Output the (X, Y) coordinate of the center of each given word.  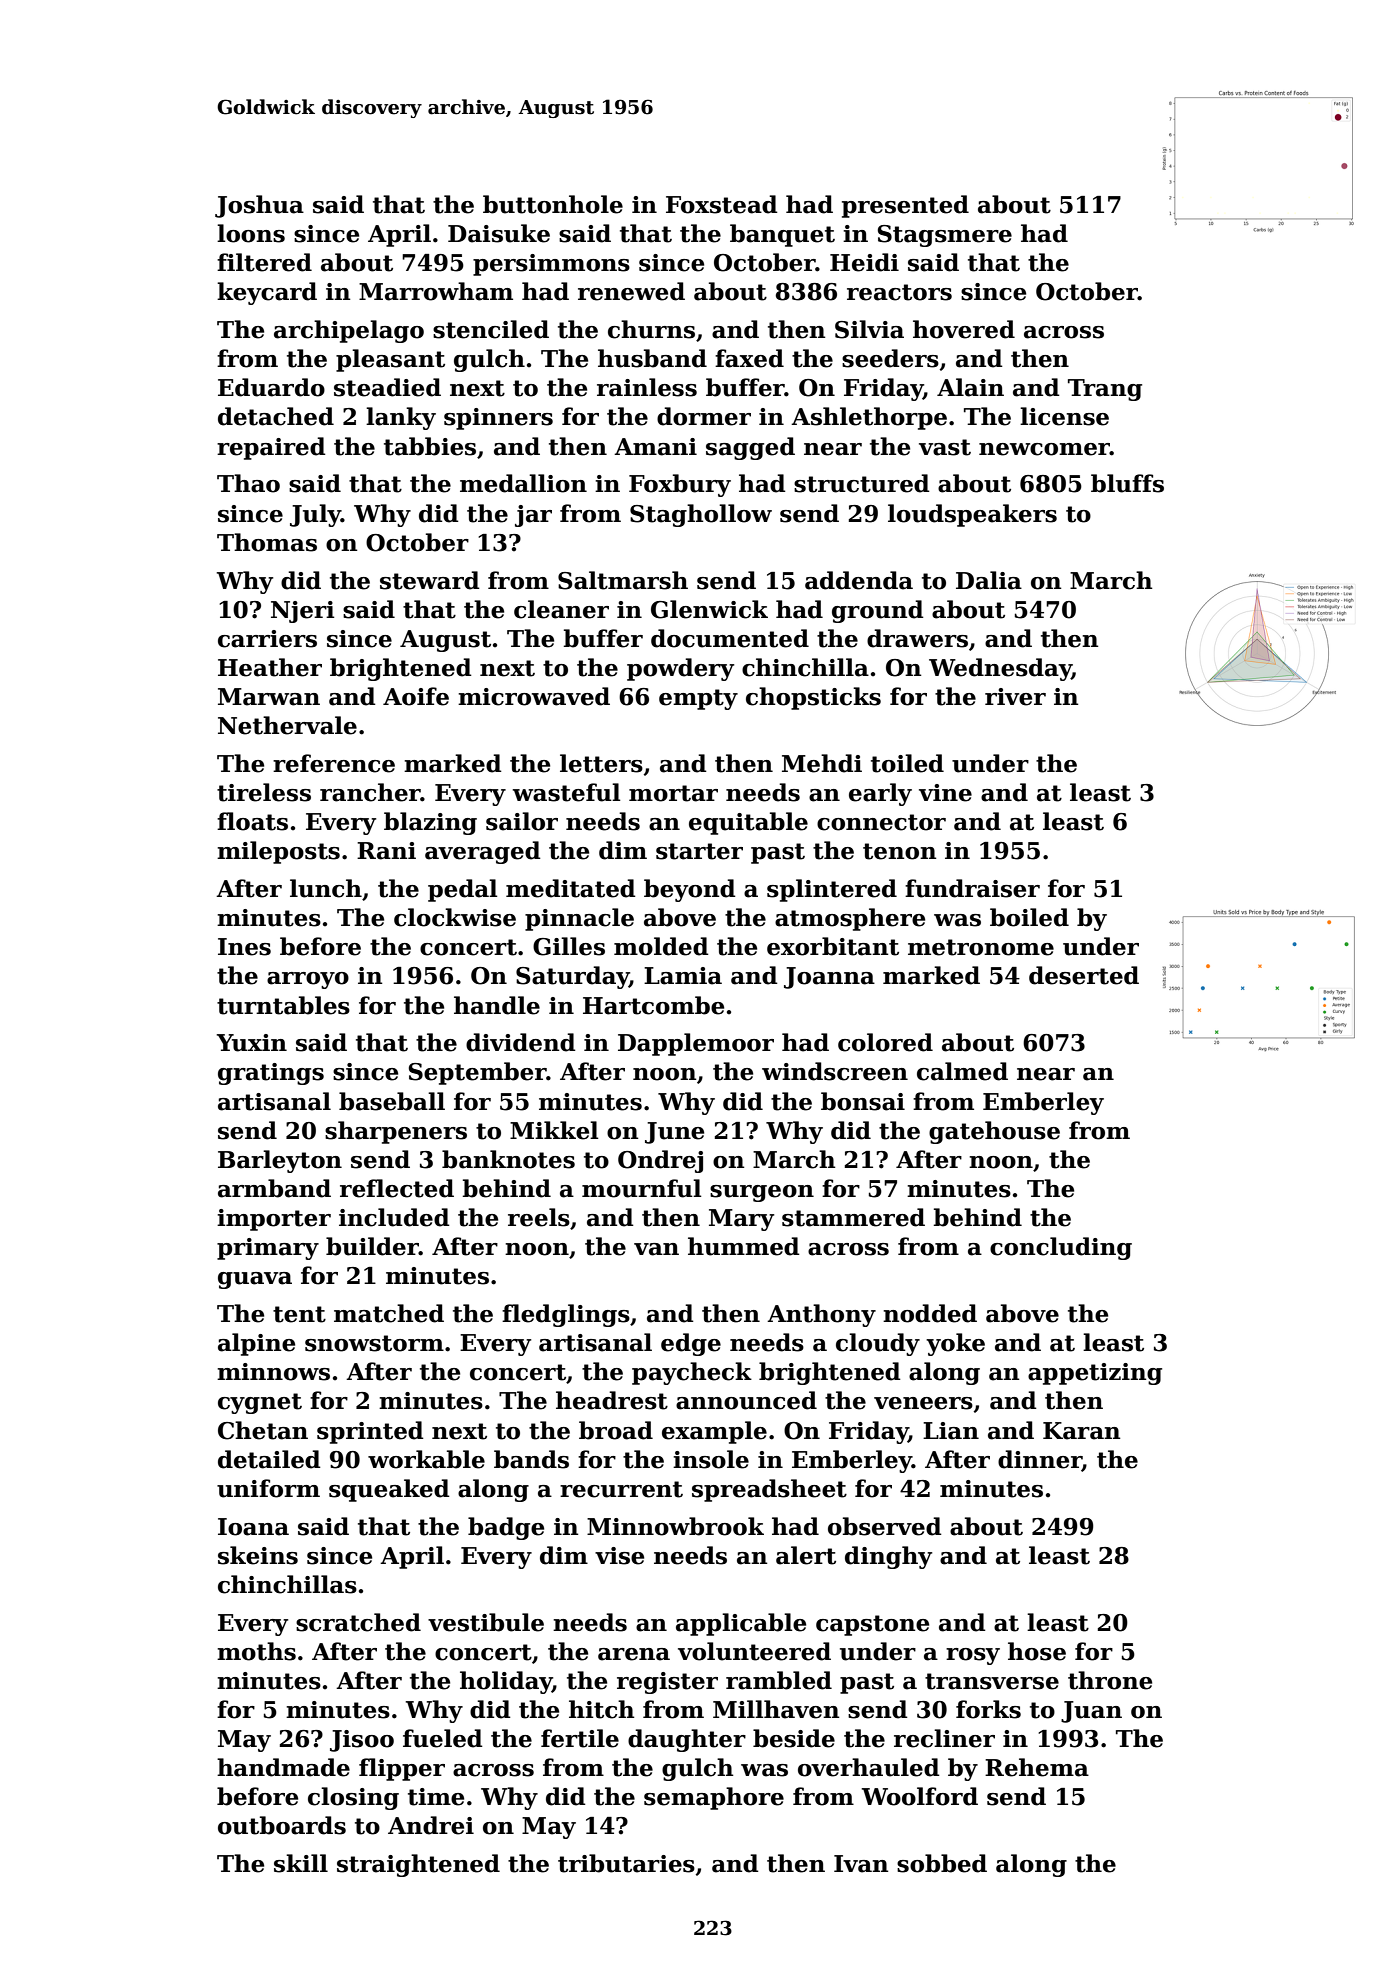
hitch (601, 1709)
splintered (832, 890)
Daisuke (499, 233)
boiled (1029, 917)
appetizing (1095, 1374)
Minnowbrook (675, 1526)
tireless (264, 792)
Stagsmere (945, 236)
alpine (256, 1344)
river (1015, 697)
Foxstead (722, 204)
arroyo (308, 980)
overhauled (869, 1767)
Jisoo (362, 1741)
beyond (690, 890)
